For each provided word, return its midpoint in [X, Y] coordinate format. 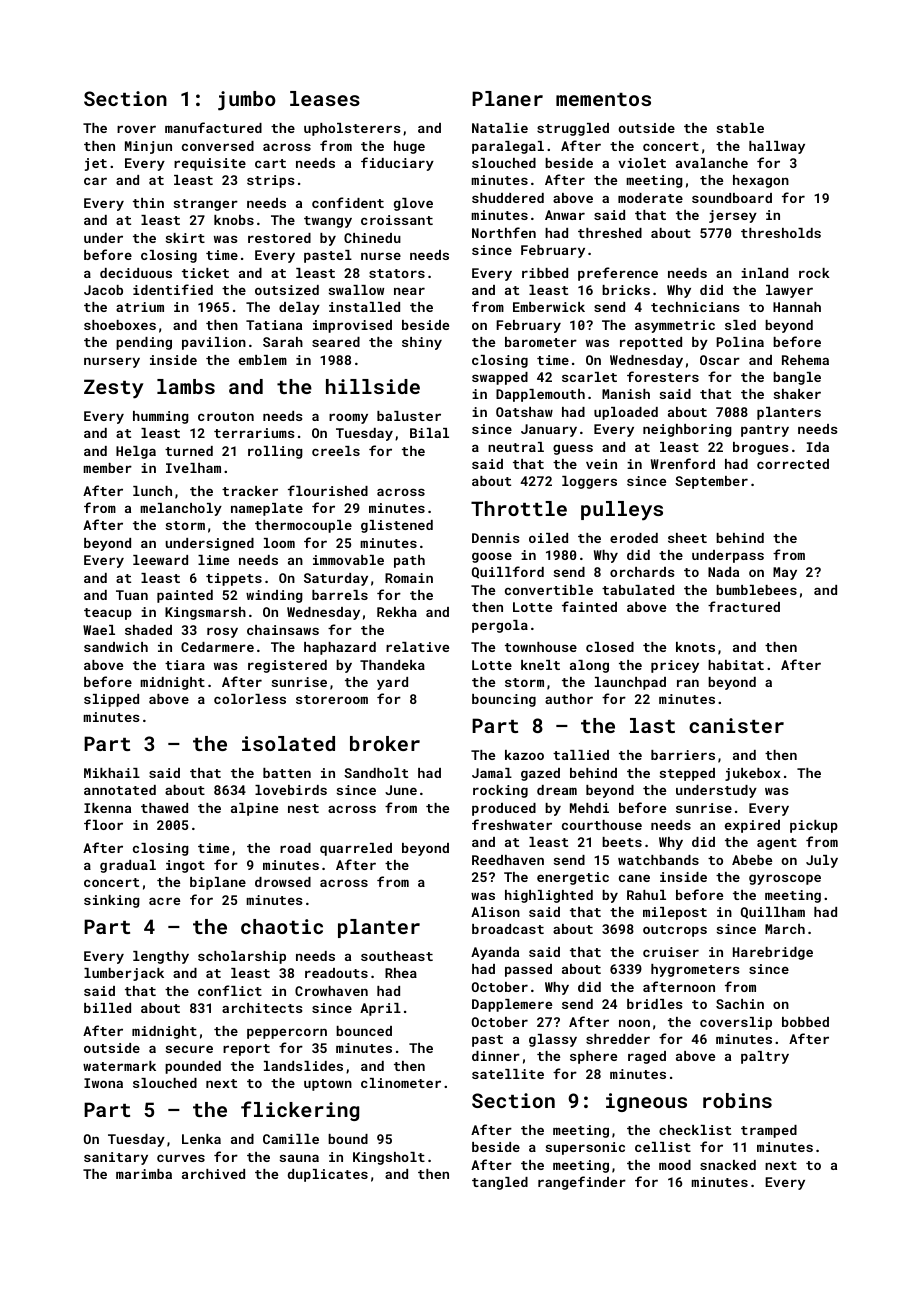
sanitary [116, 1158]
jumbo [247, 101]
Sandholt [376, 773]
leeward [160, 560]
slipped [111, 700]
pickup [814, 826]
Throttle [519, 508]
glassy [553, 1040]
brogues [760, 448]
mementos [603, 99]
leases [325, 98]
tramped [769, 1131]
